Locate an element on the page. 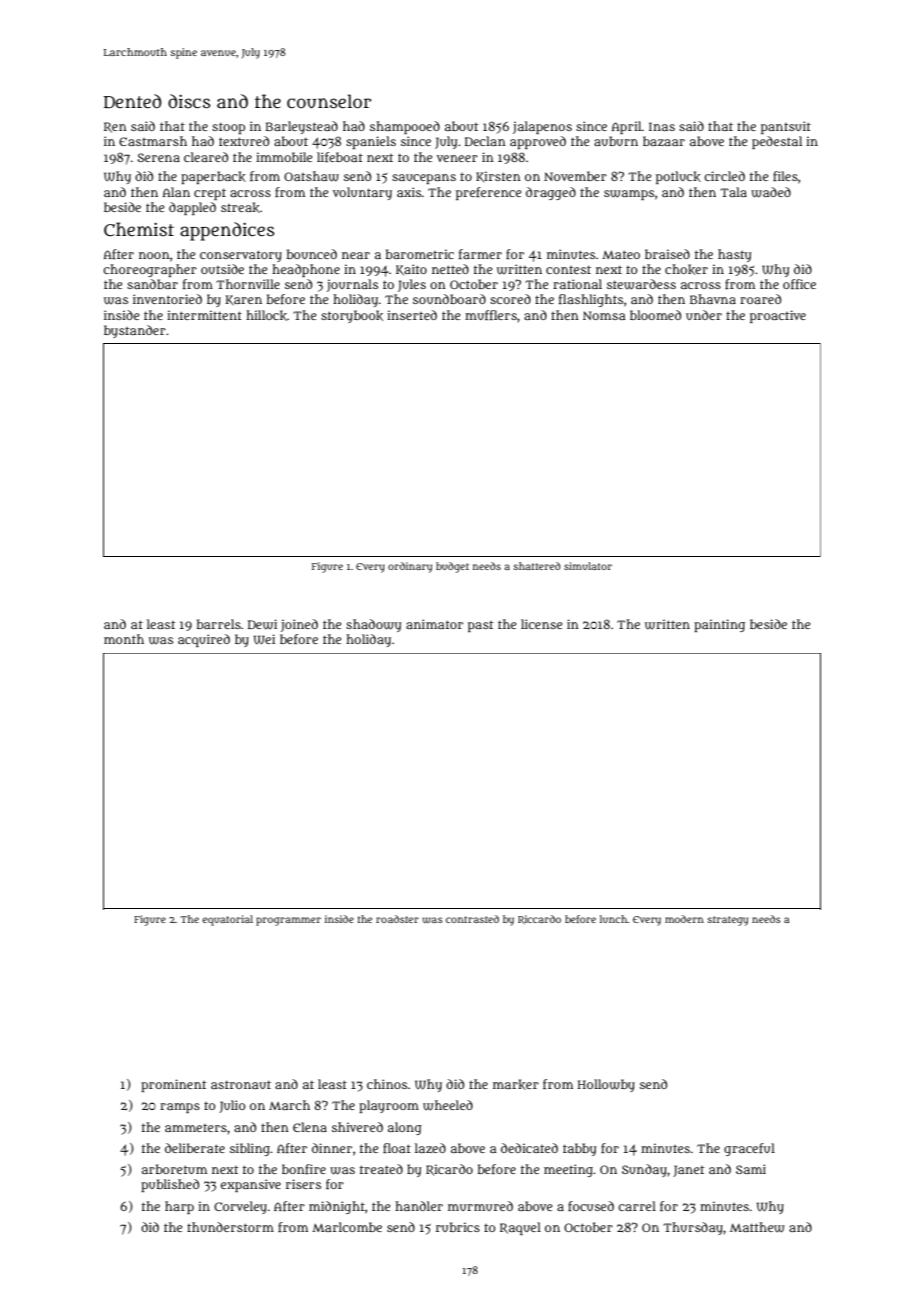  lunch is located at coordinates (614, 919).
